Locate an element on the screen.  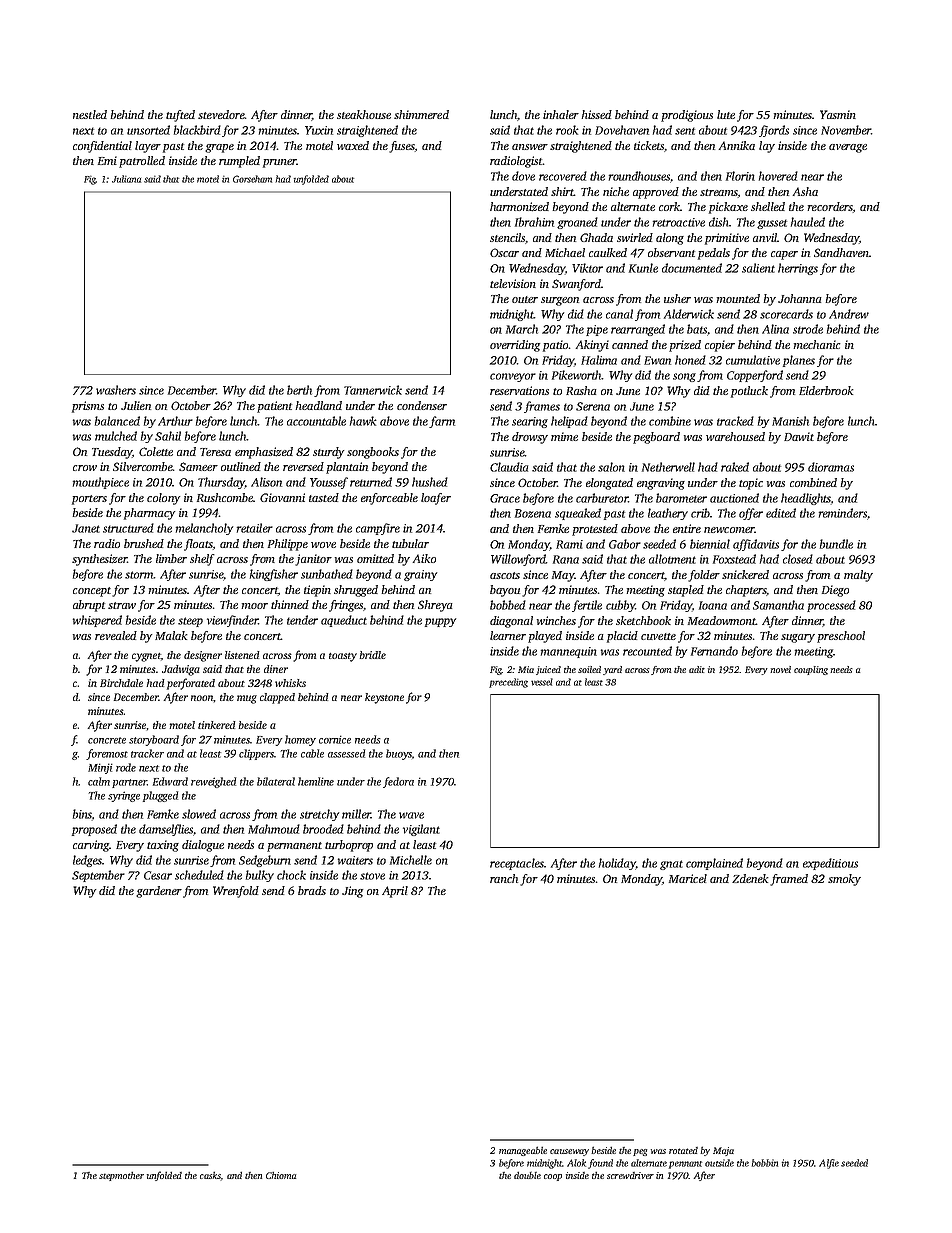
holiday is located at coordinates (617, 864).
